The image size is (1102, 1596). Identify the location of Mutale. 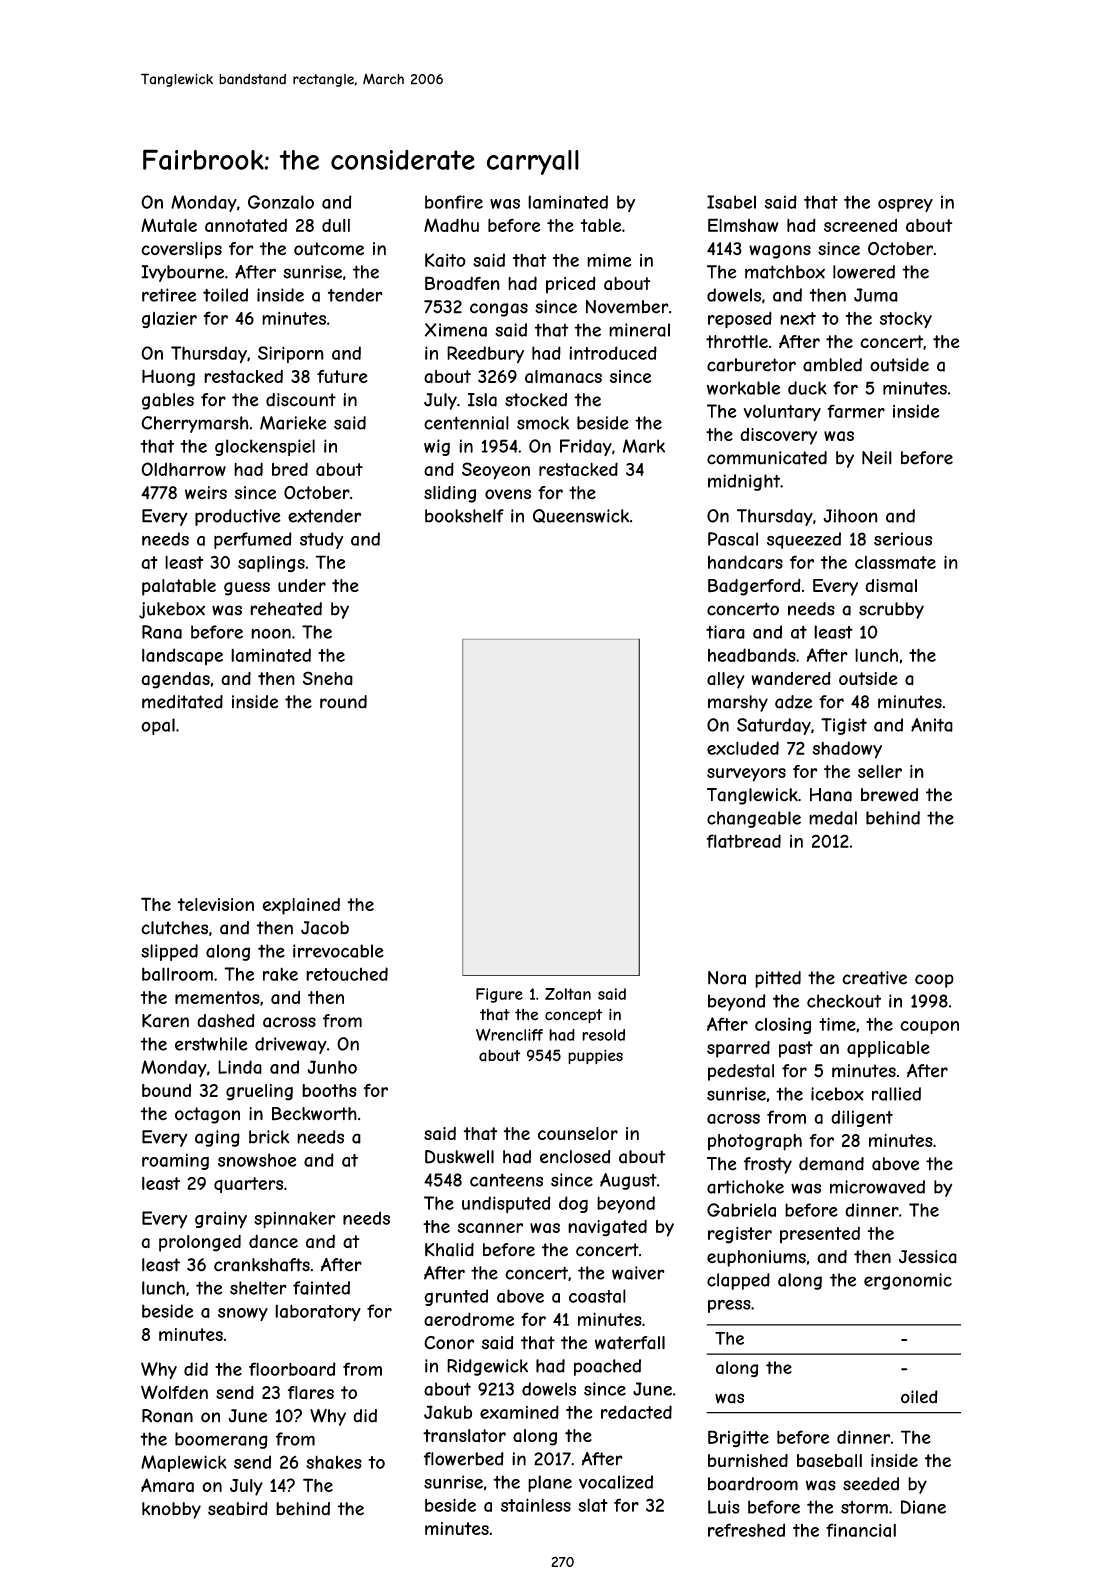
(169, 225).
